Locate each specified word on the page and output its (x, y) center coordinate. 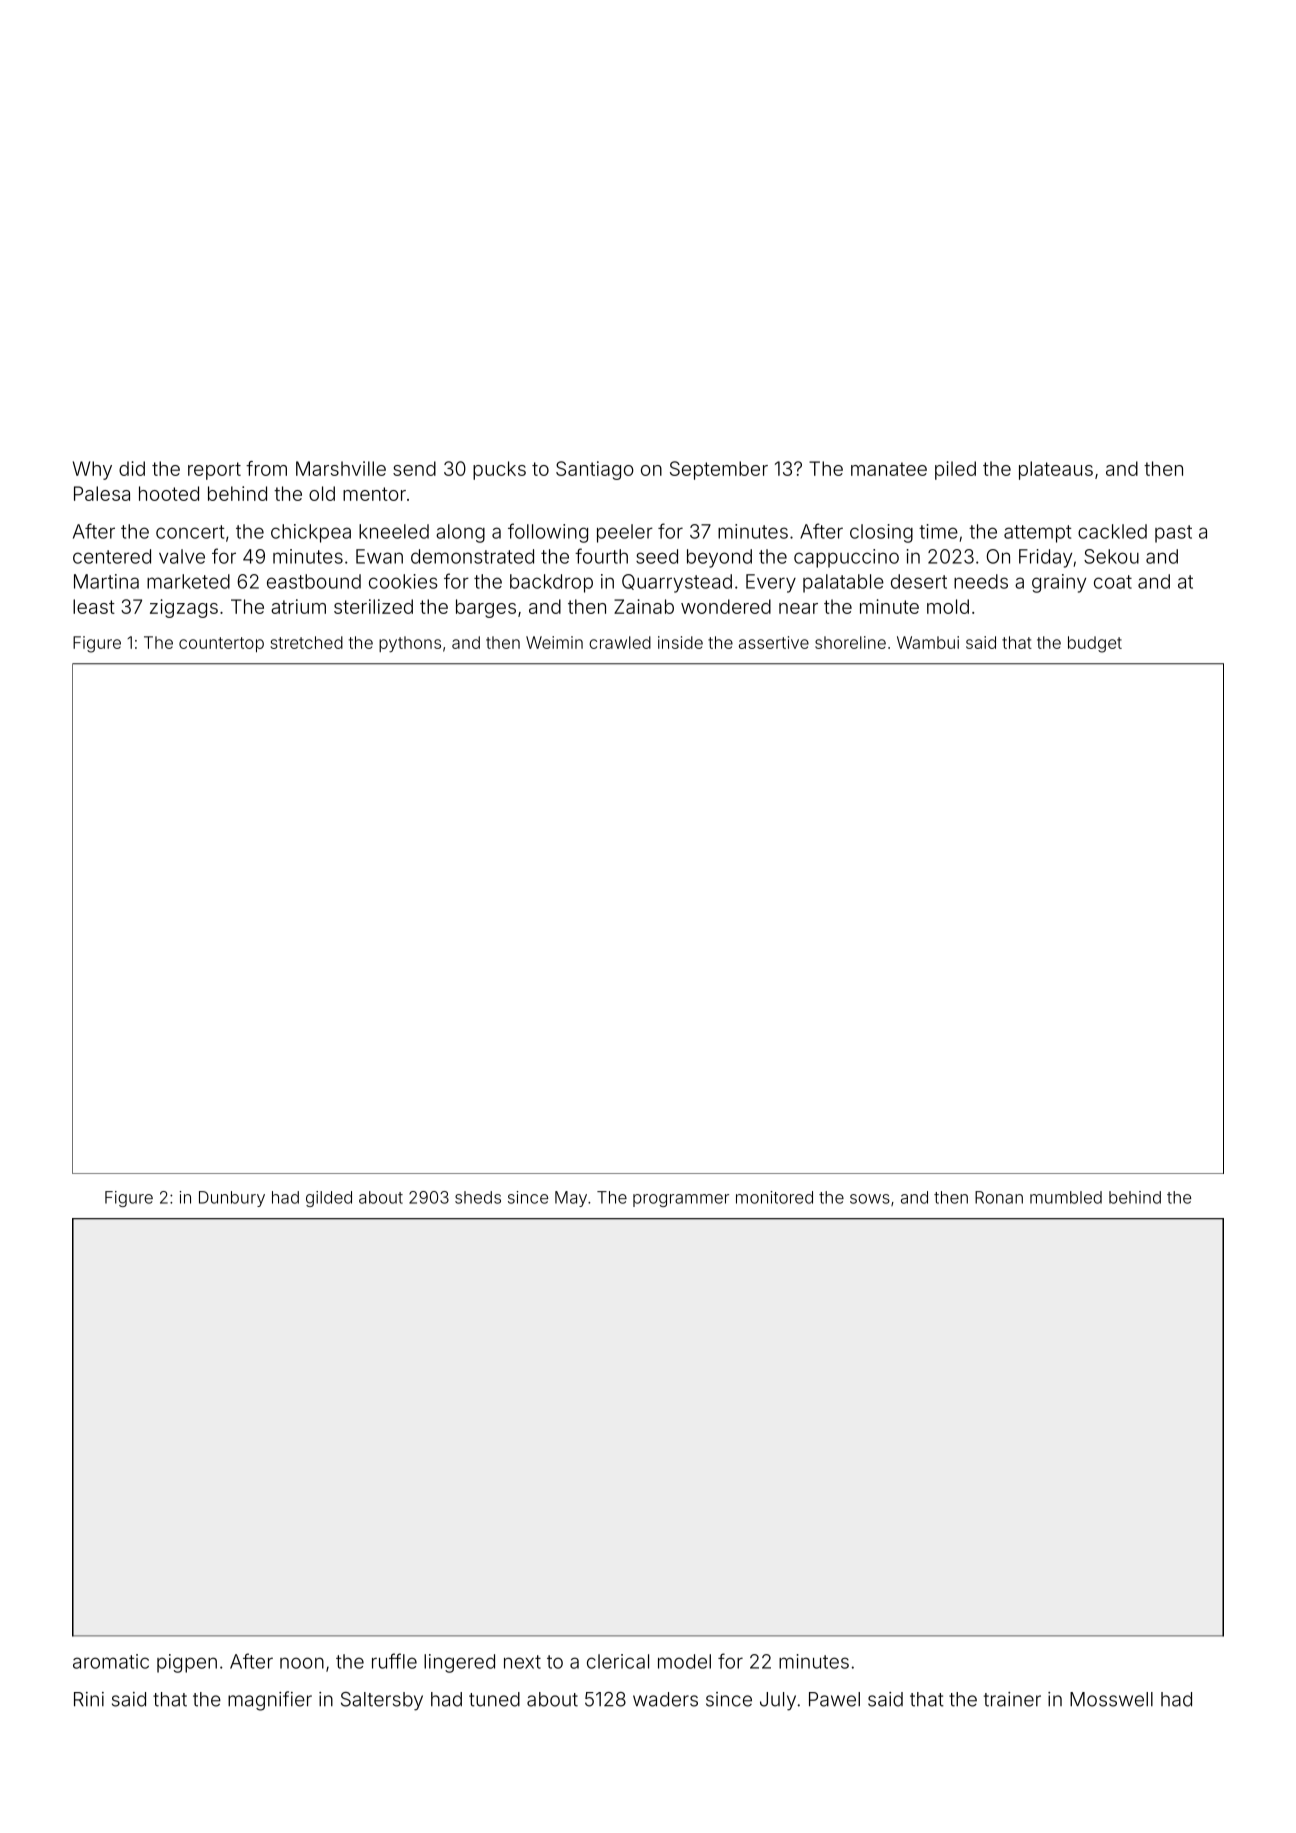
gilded (329, 1199)
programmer (681, 1200)
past (1173, 534)
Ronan (999, 1197)
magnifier (270, 1701)
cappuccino (846, 558)
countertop (221, 644)
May (571, 1199)
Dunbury (232, 1199)
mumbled (1066, 1197)
